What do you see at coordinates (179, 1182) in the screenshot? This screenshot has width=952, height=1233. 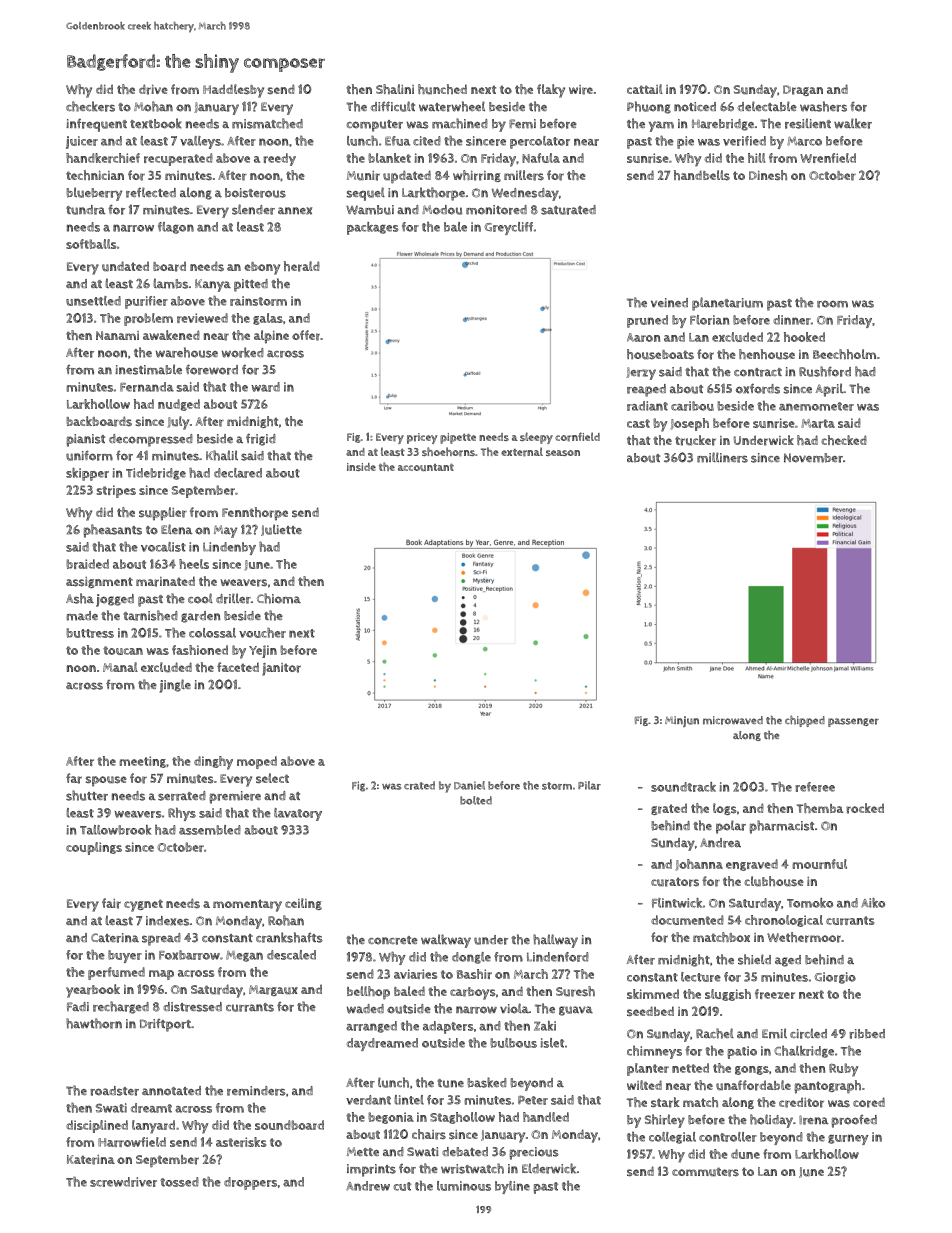 I see `tossed` at bounding box center [179, 1182].
